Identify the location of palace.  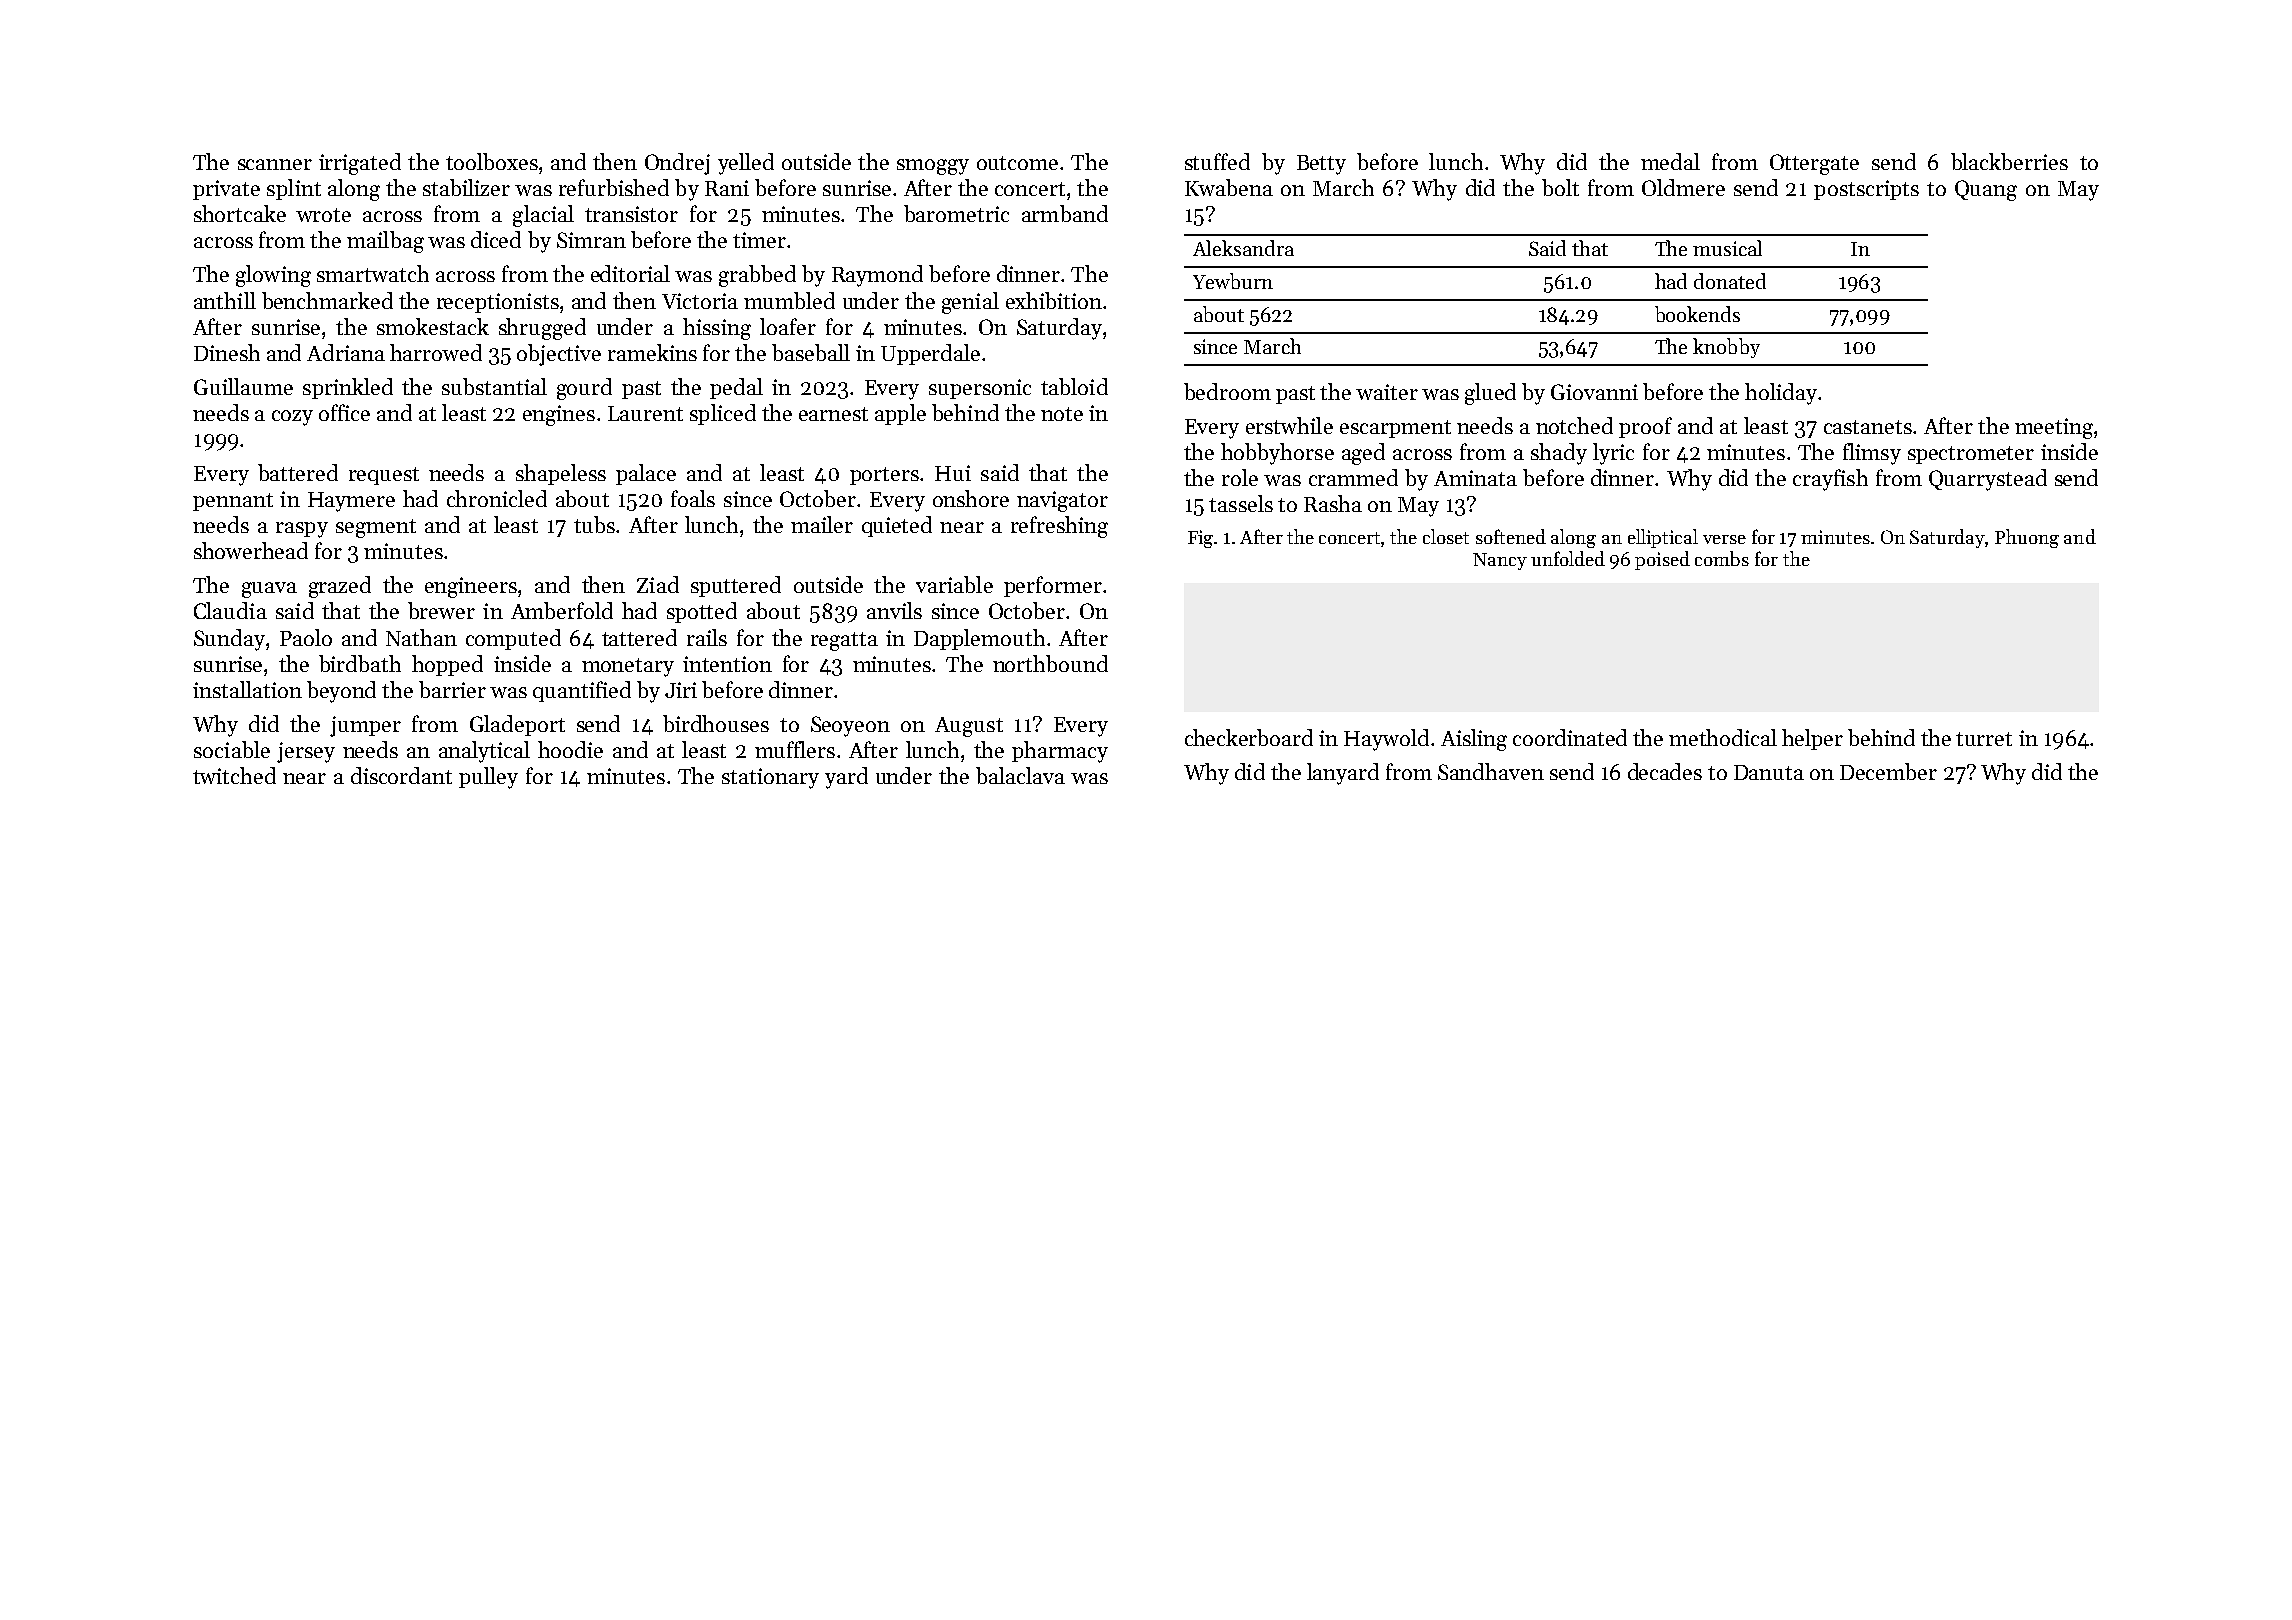
(646, 474).
